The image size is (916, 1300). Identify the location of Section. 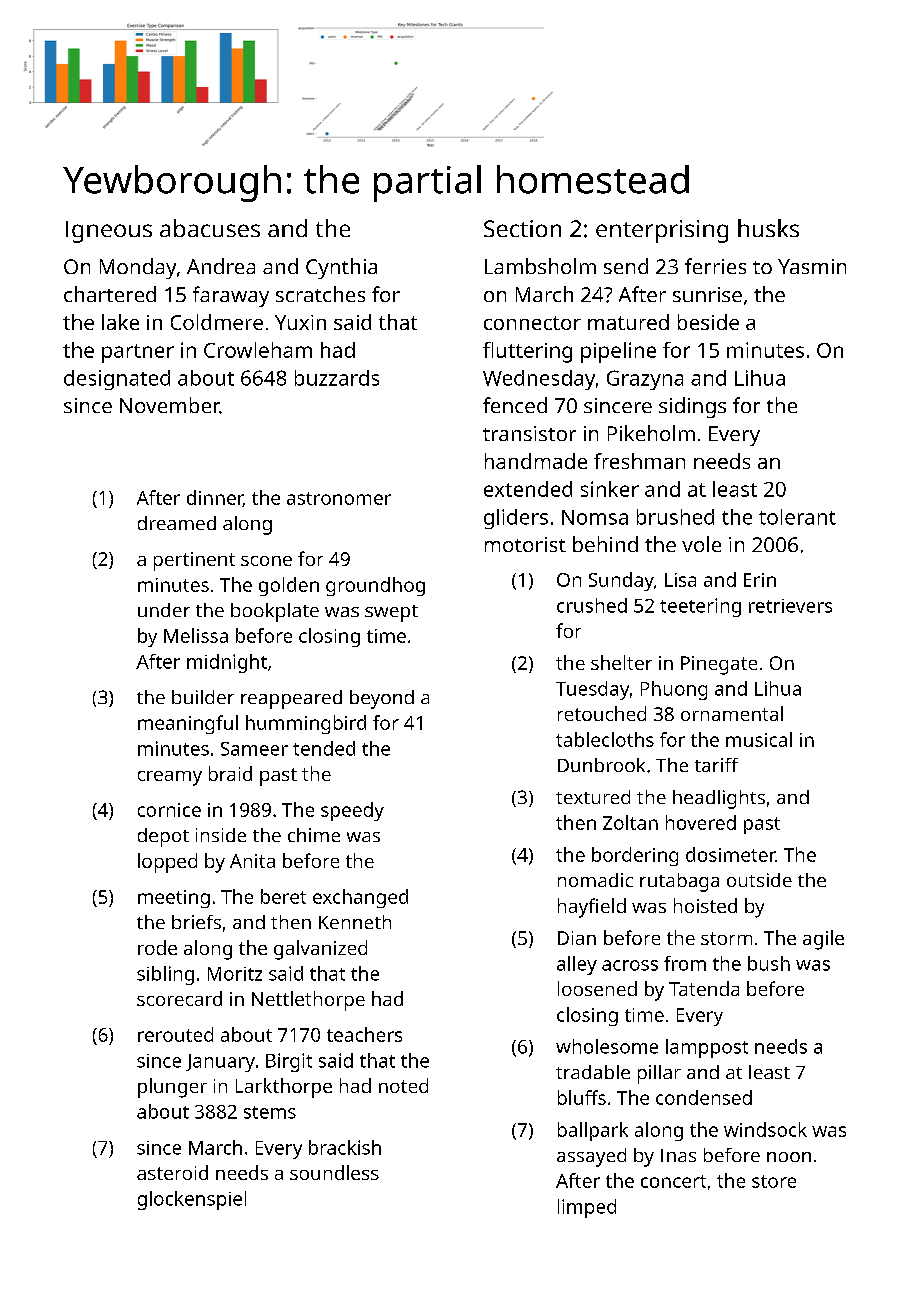
(522, 228).
